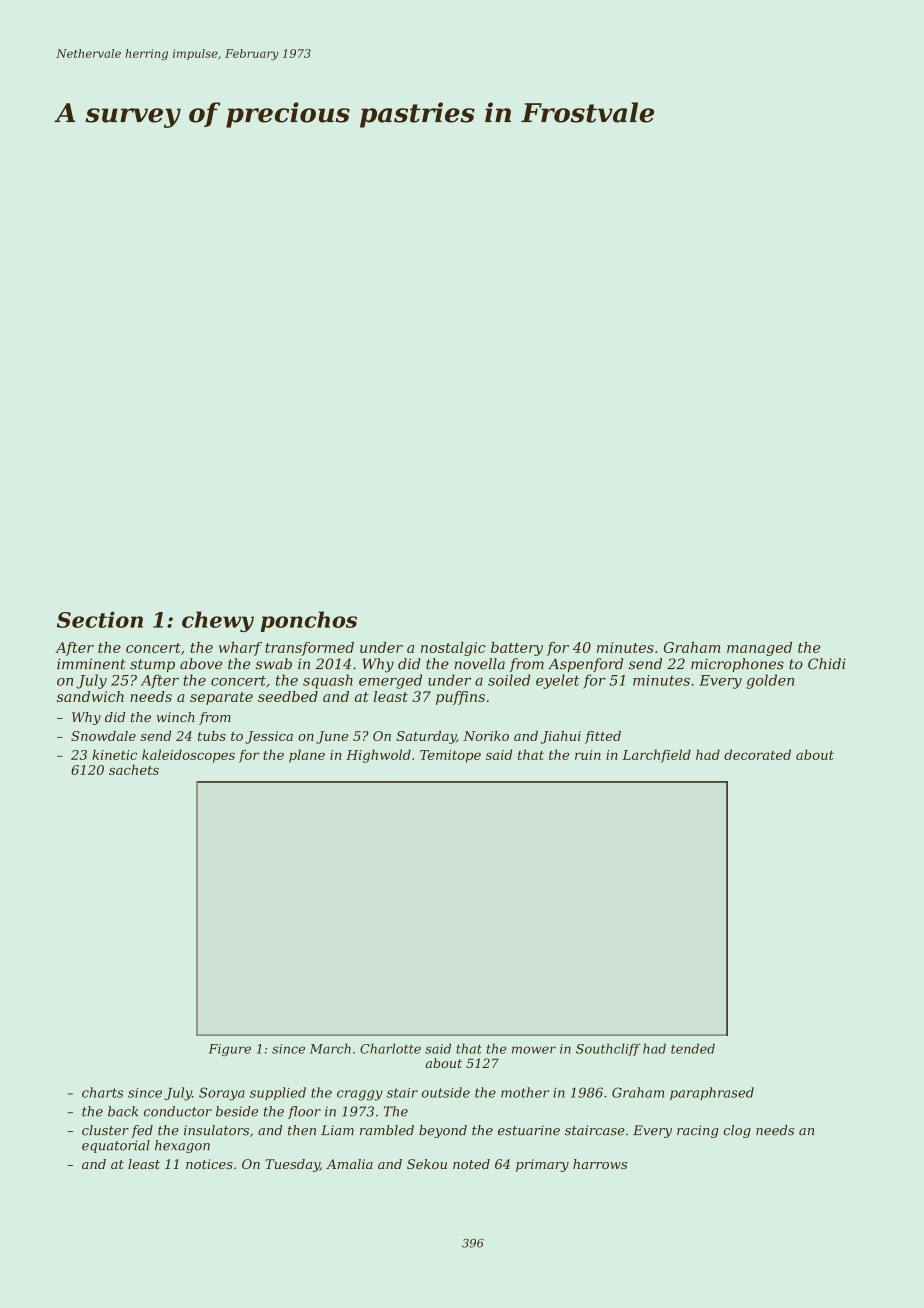 Image resolution: width=924 pixels, height=1308 pixels. What do you see at coordinates (230, 1050) in the document?
I see `Figure` at bounding box center [230, 1050].
